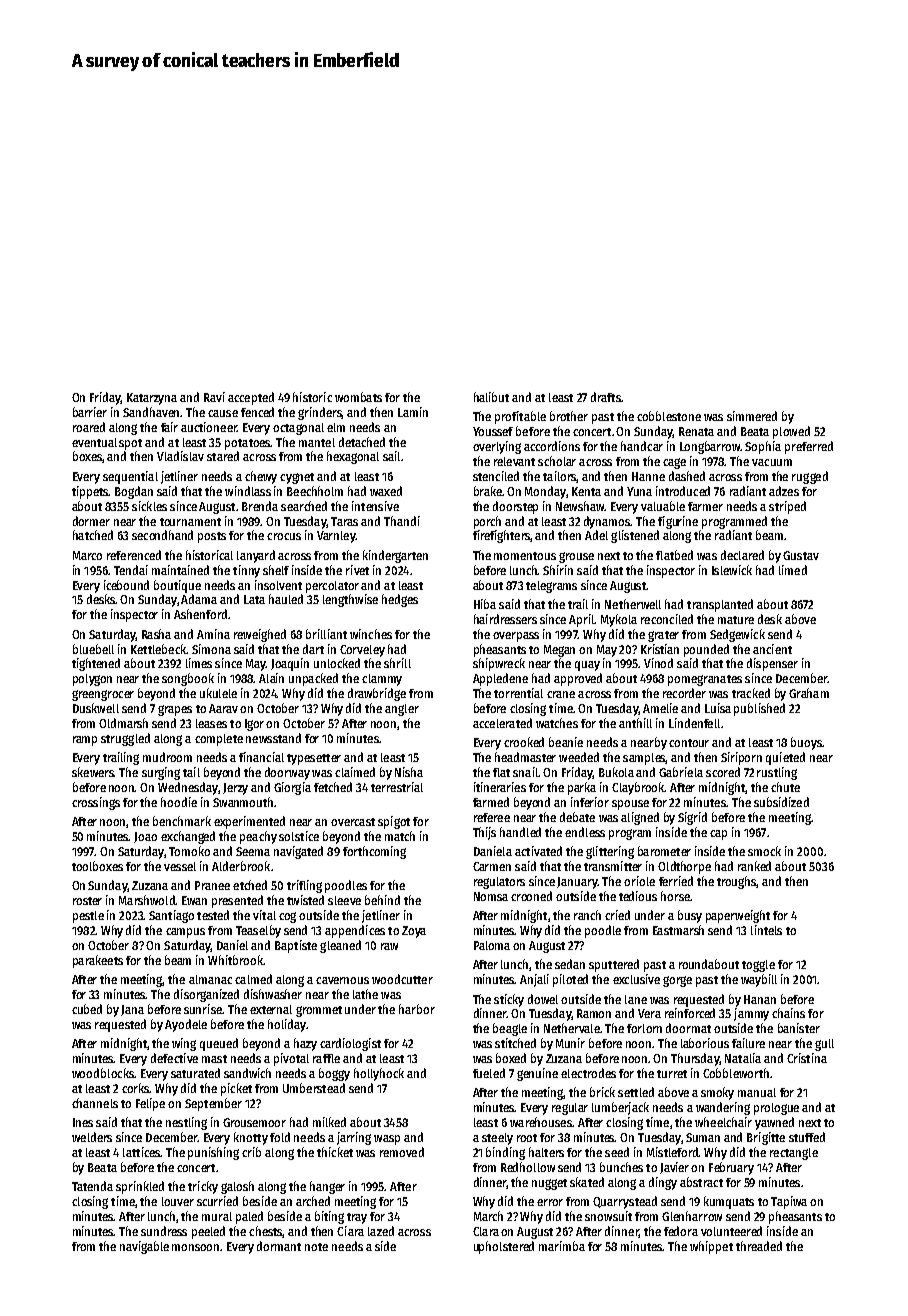  I want to click on sprinkled, so click(140, 1187).
